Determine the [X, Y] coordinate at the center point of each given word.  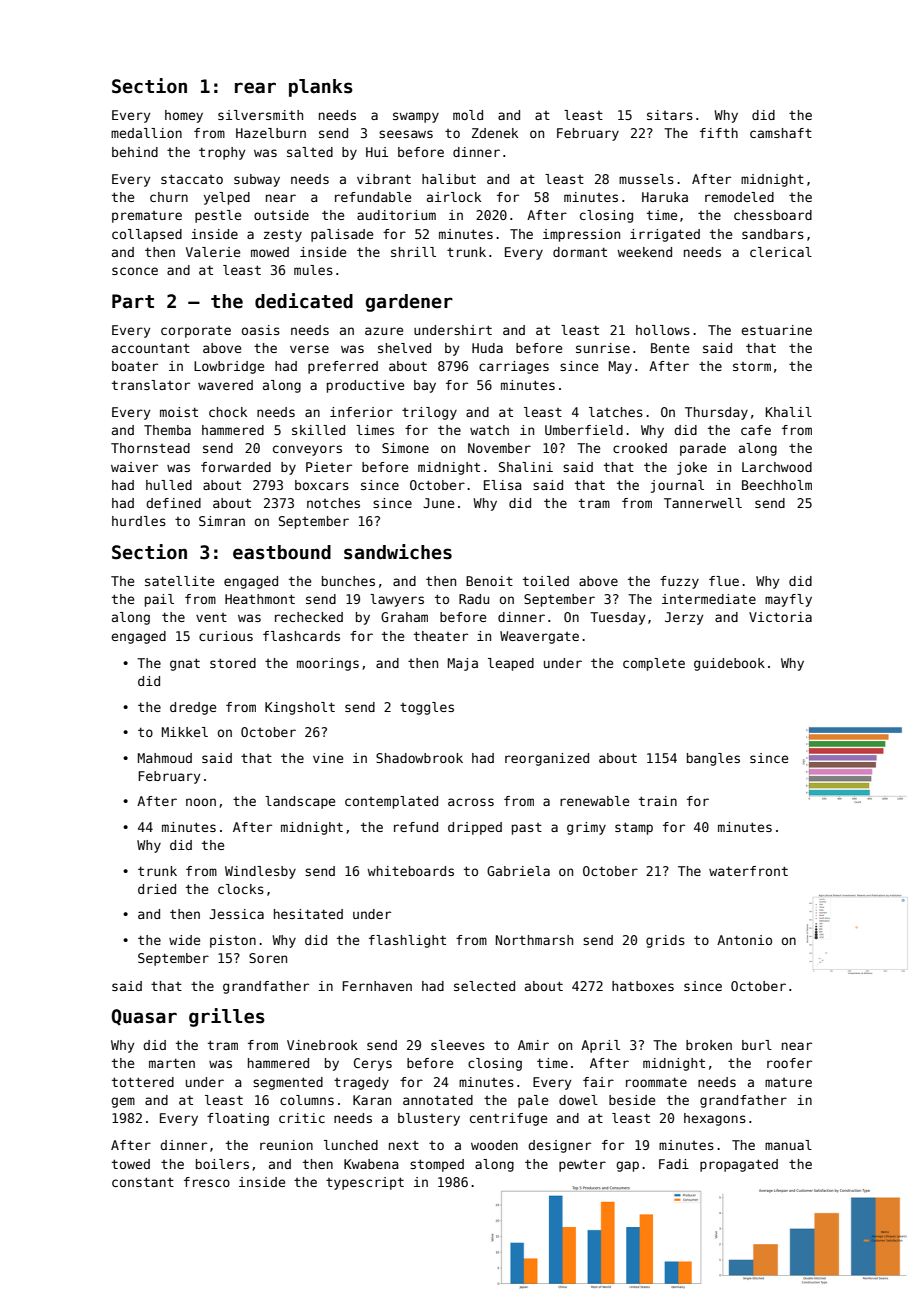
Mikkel [185, 732]
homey [184, 116]
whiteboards [410, 871]
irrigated [665, 235]
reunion [286, 1145]
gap [627, 1166]
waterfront [748, 871]
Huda [487, 348]
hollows [663, 330]
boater [135, 366]
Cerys [373, 1064]
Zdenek [495, 133]
